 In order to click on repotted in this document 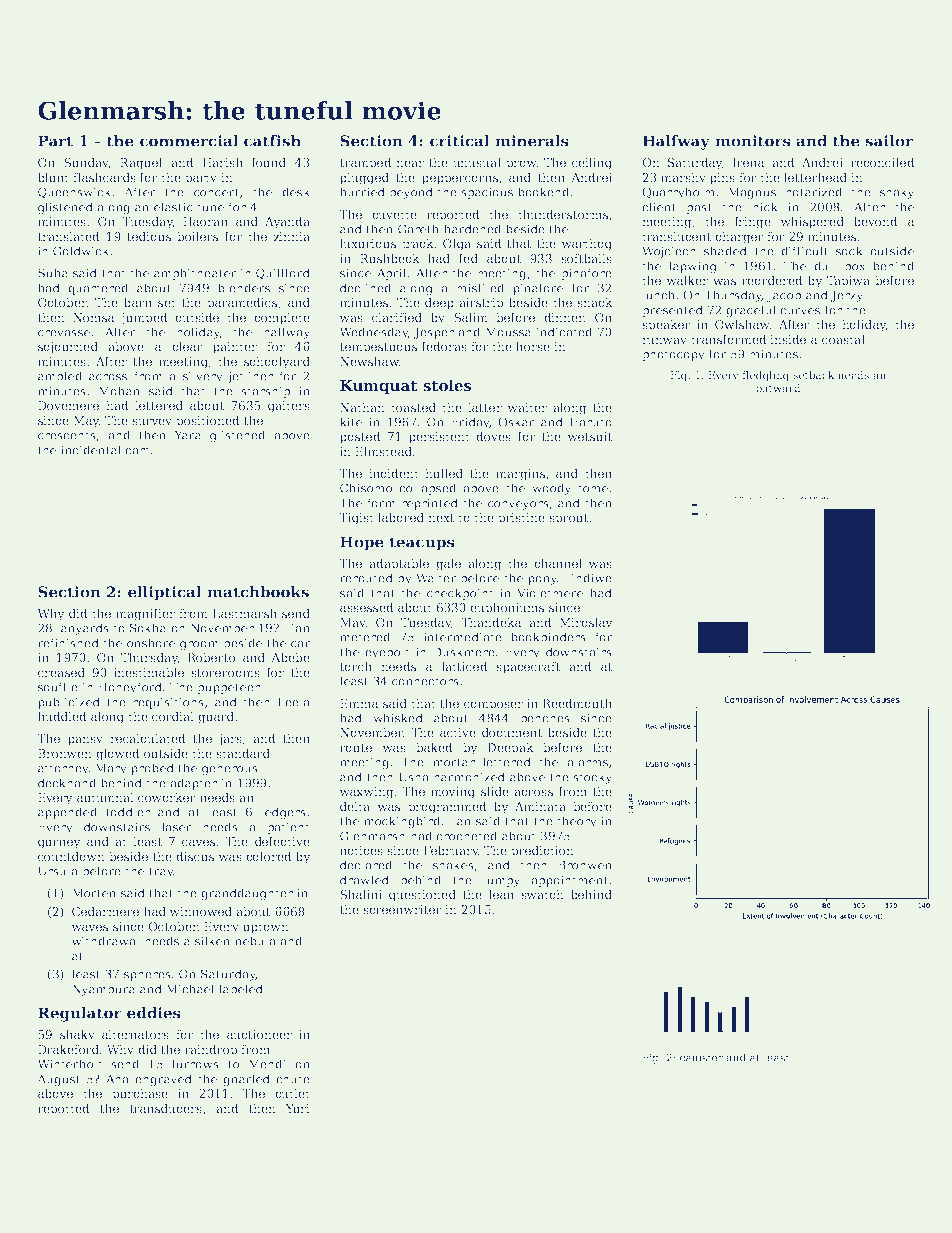, I will do `click(63, 1110)`.
